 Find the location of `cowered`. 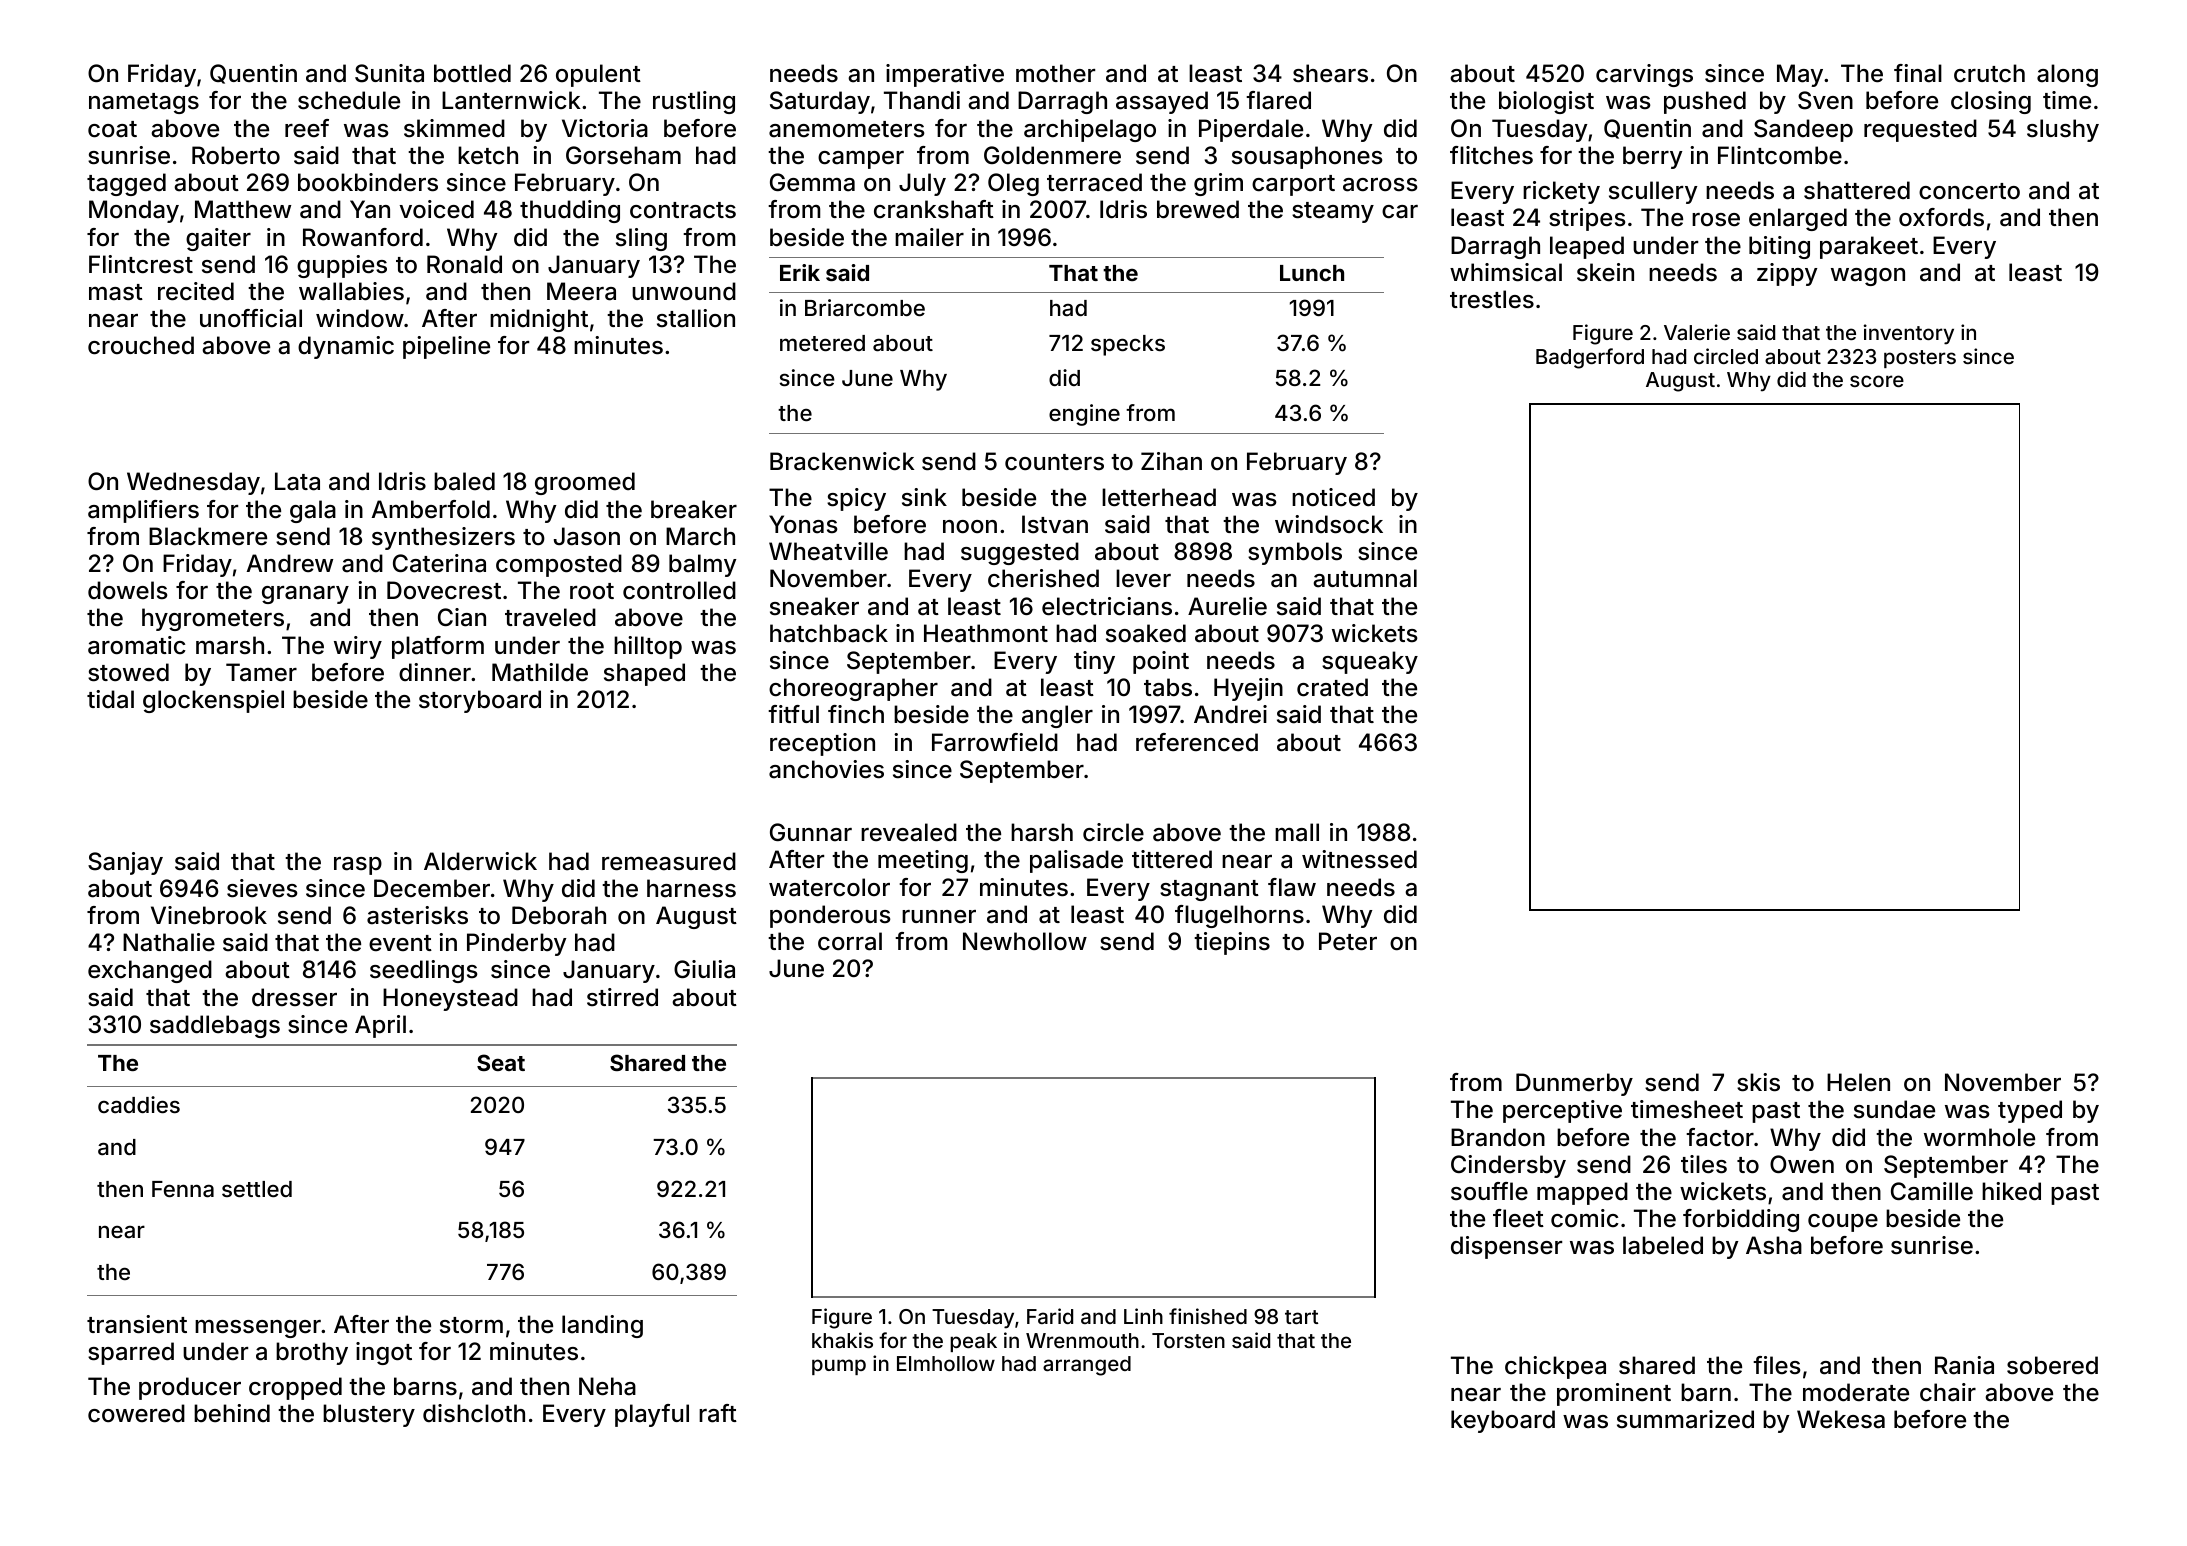

cowered is located at coordinates (136, 1413).
